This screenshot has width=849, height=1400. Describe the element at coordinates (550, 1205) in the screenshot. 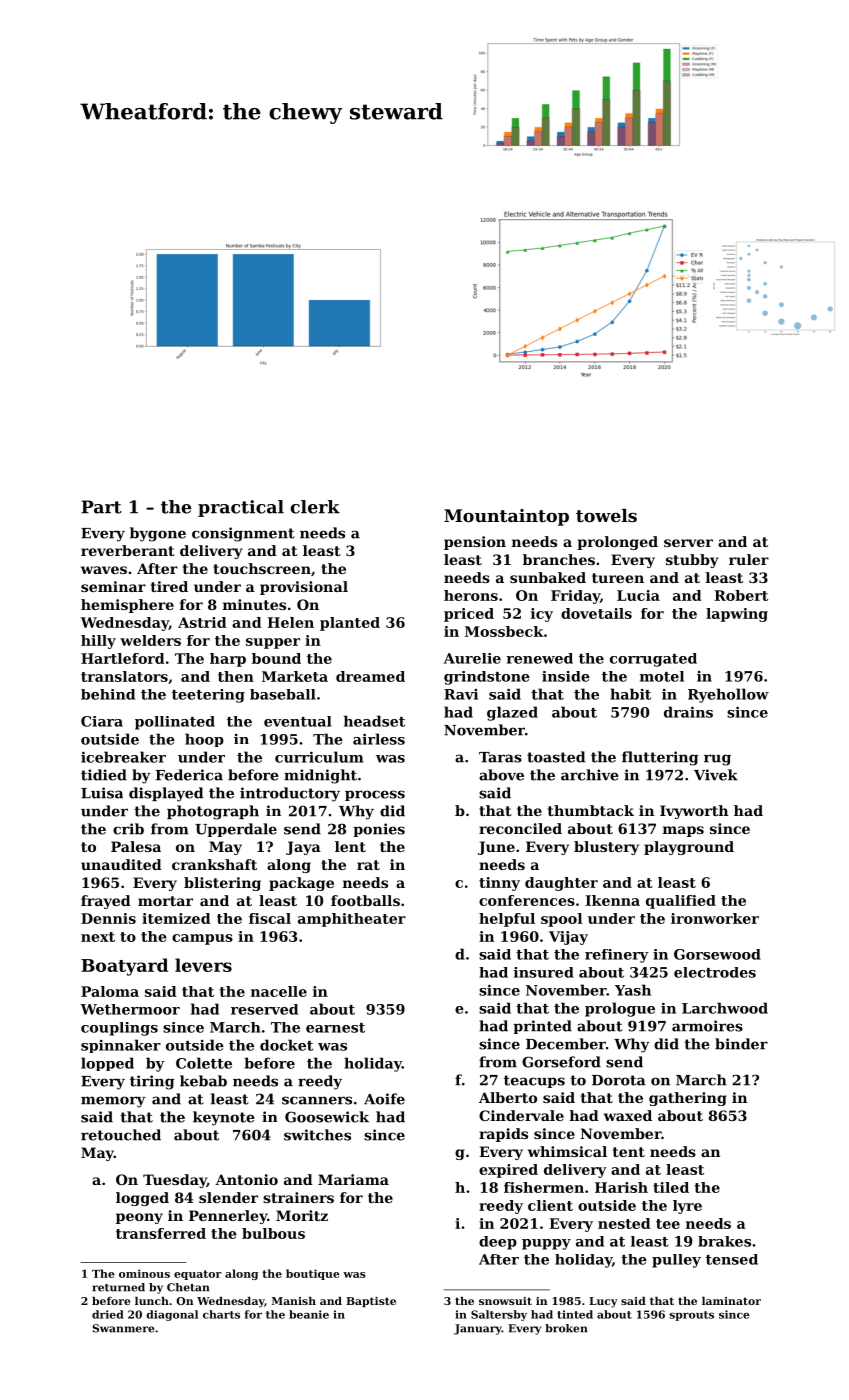

I see `client` at that location.
